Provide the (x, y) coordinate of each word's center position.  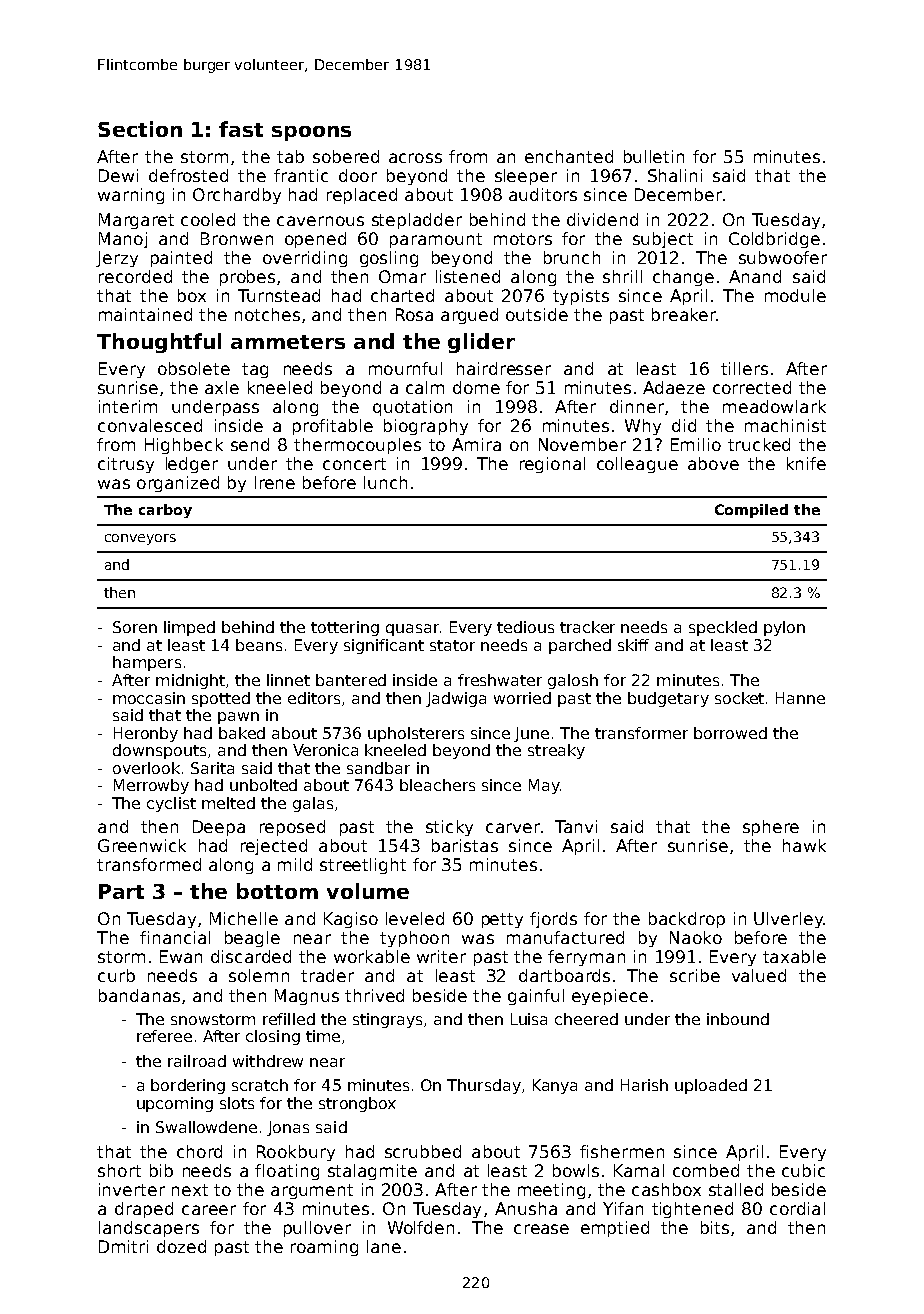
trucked (759, 444)
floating (287, 1172)
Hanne (800, 698)
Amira (476, 444)
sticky (449, 828)
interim (128, 406)
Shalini (675, 175)
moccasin (149, 698)
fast (241, 129)
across (415, 158)
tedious (525, 627)
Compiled (751, 511)
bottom (277, 891)
